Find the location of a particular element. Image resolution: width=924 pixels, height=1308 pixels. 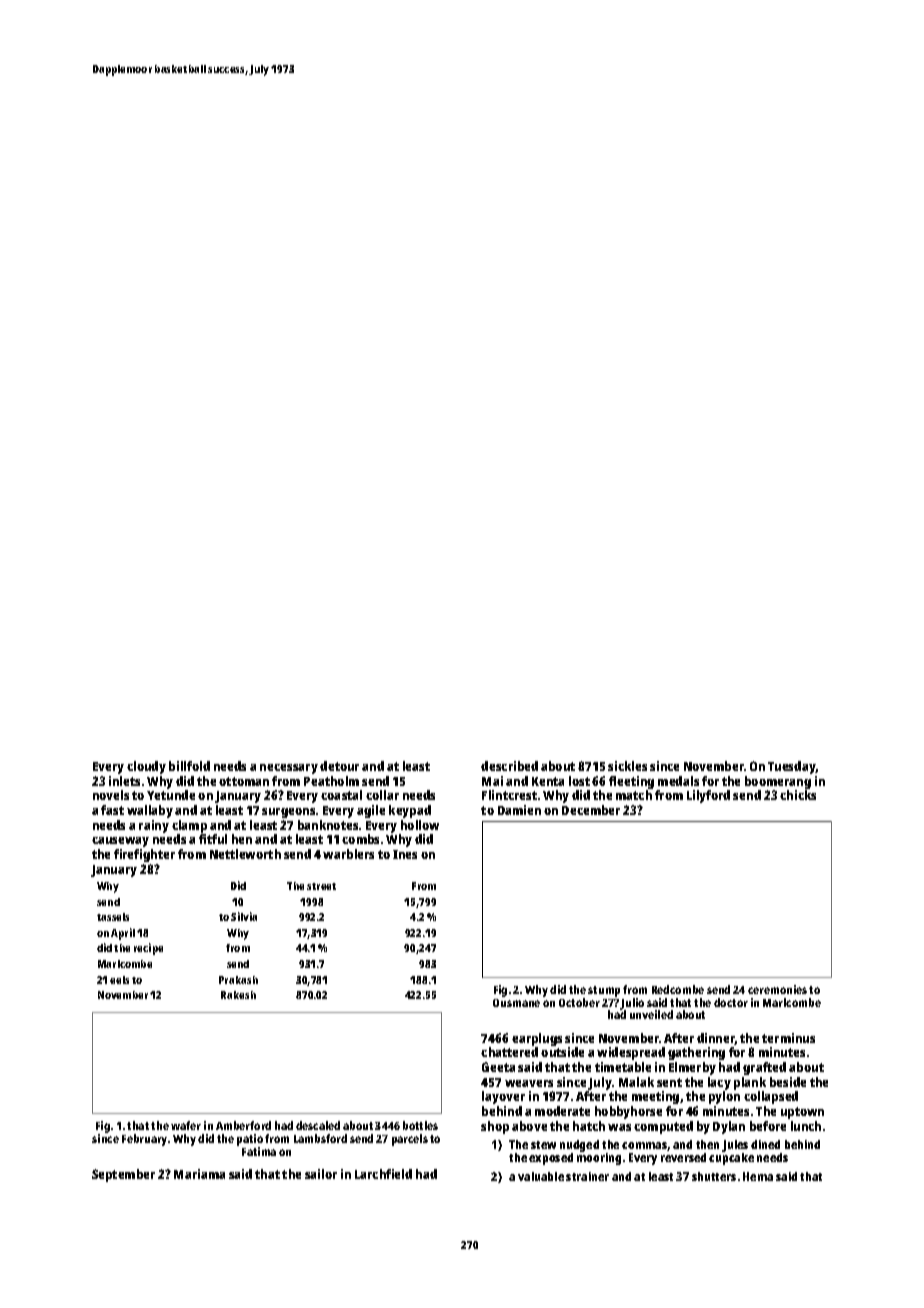

wafer is located at coordinates (186, 1125).
